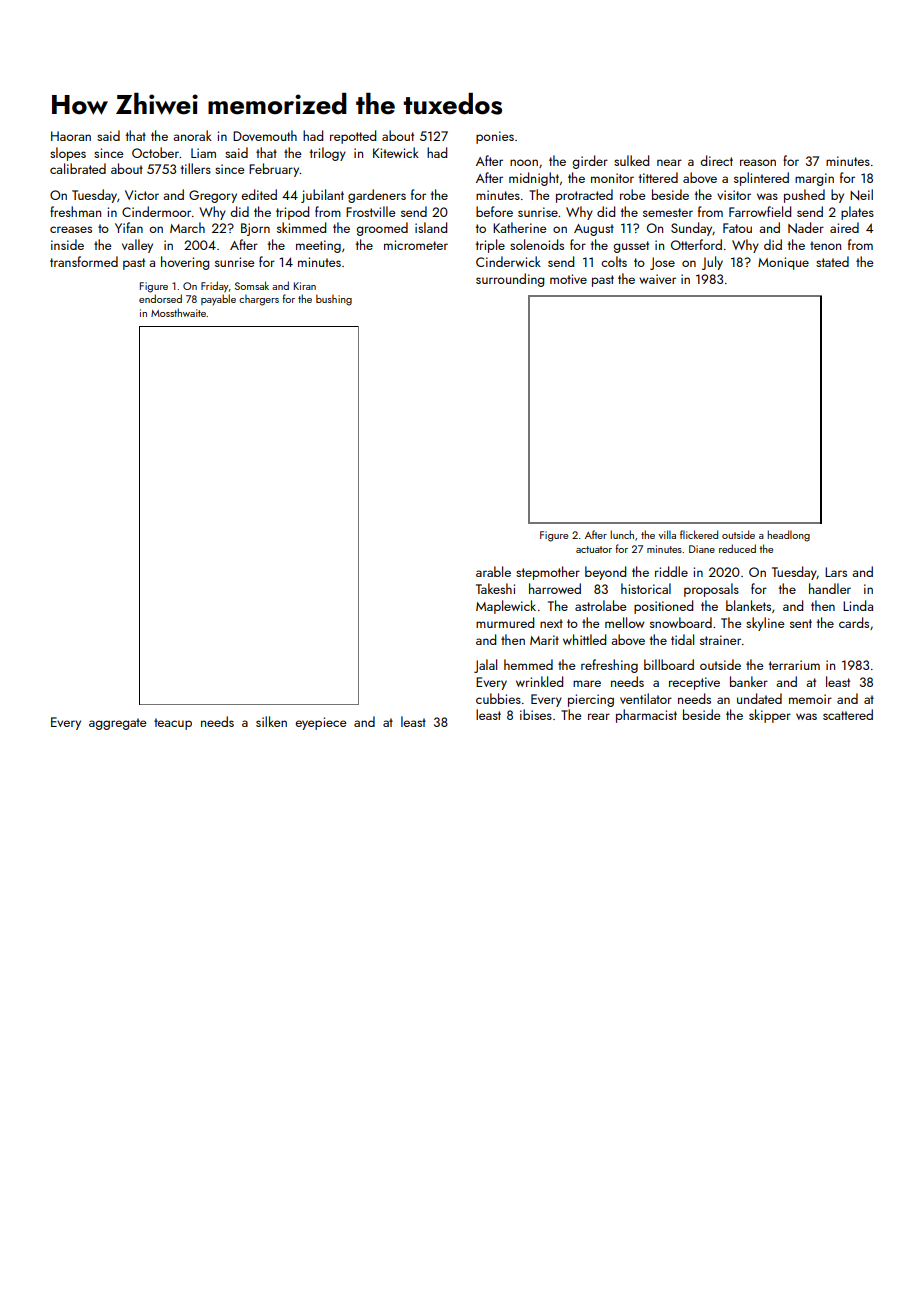 The width and height of the screenshot is (924, 1308). What do you see at coordinates (758, 162) in the screenshot?
I see `reason` at bounding box center [758, 162].
